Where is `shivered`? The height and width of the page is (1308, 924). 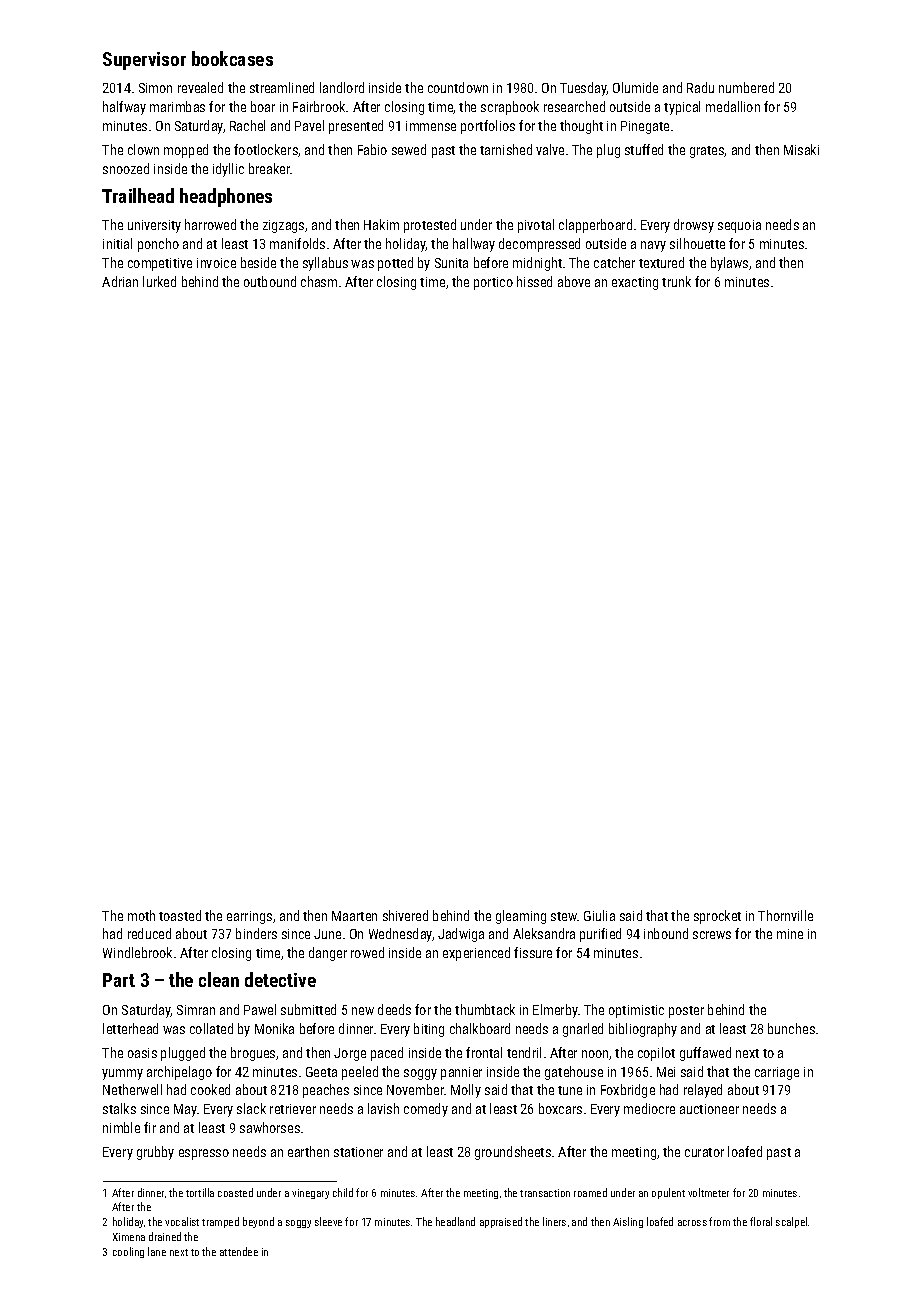
shivered is located at coordinates (405, 915).
